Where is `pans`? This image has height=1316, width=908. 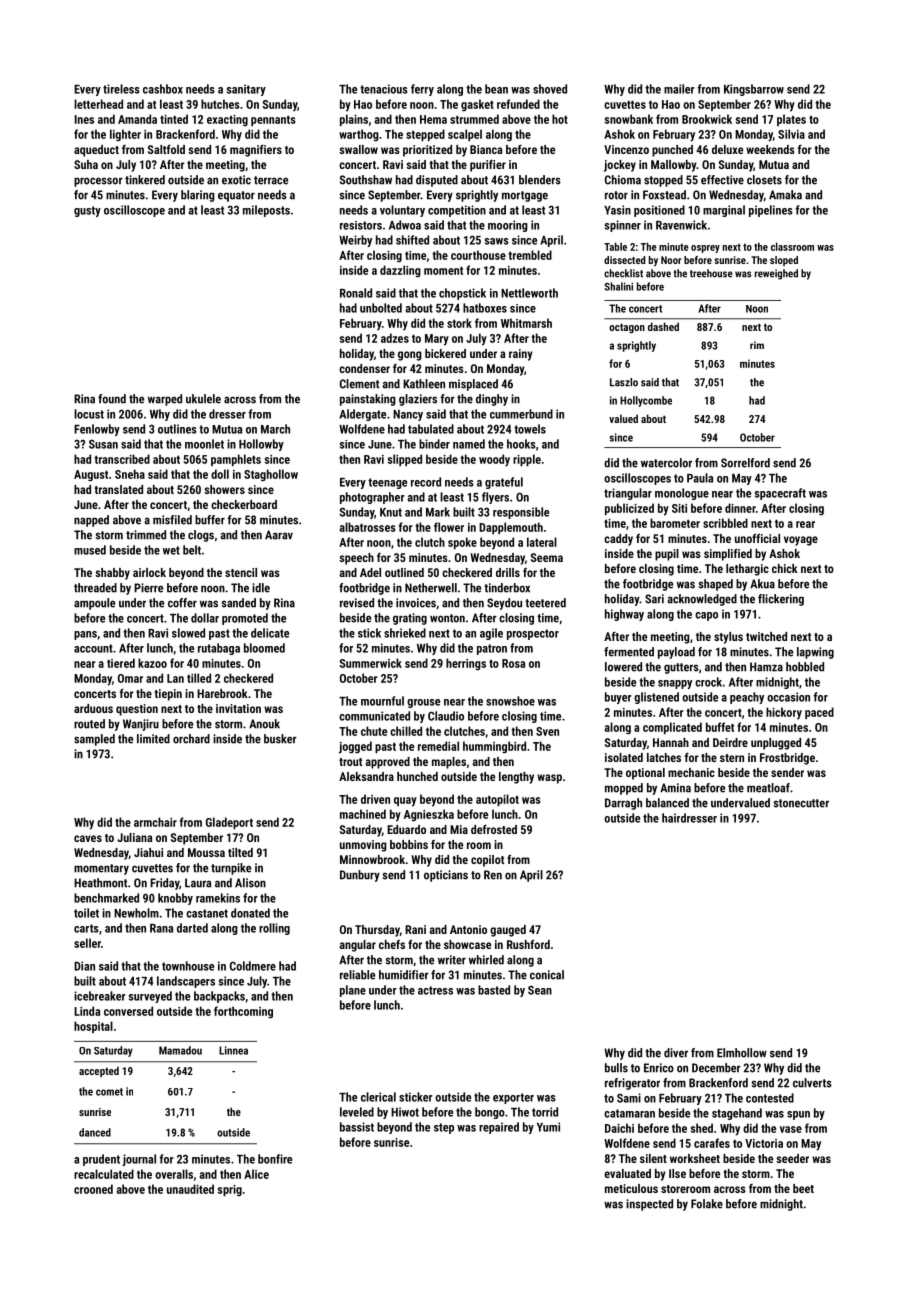
pans is located at coordinates (85, 635).
